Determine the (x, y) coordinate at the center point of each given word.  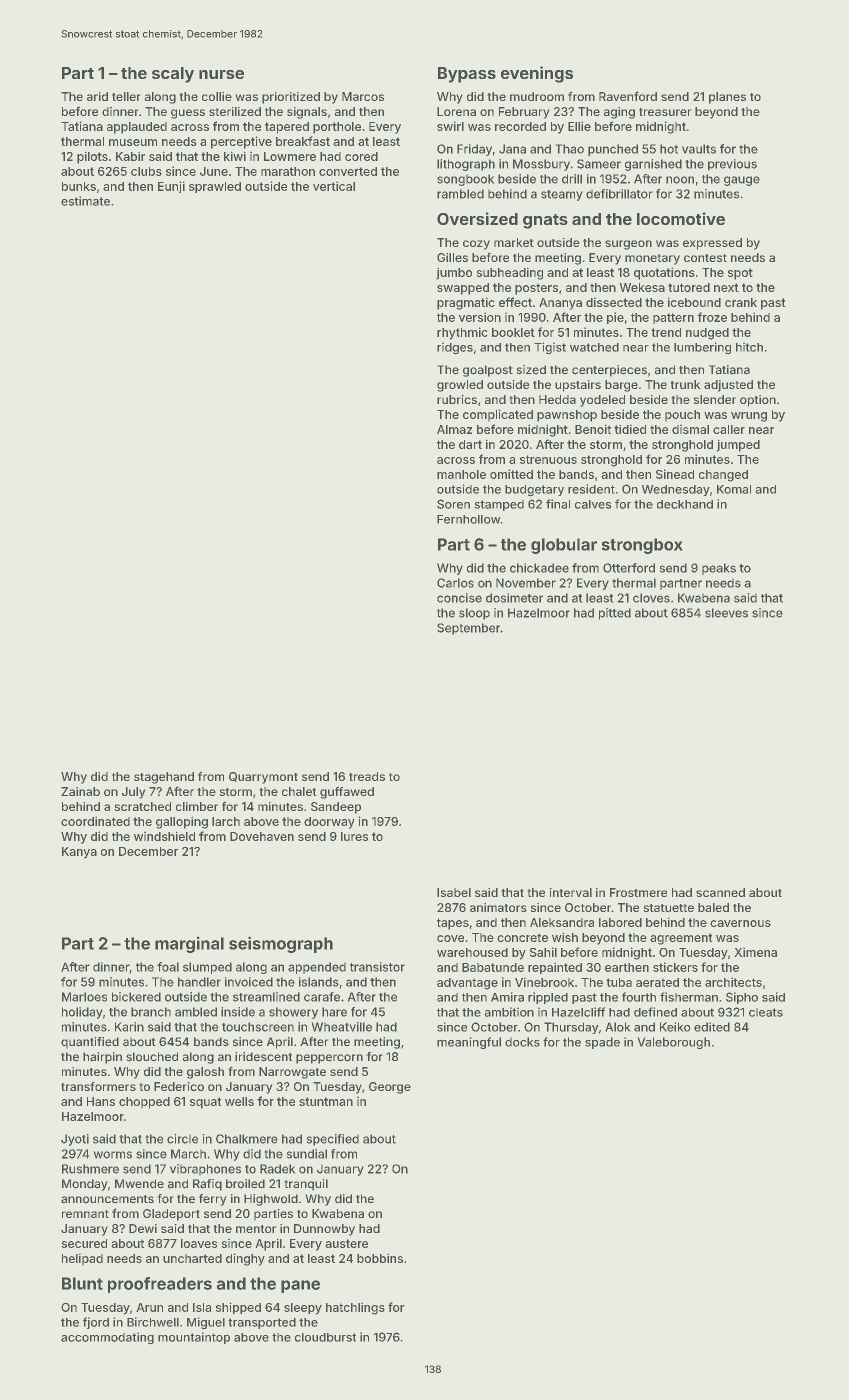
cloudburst (325, 1337)
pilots (92, 157)
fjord (96, 1323)
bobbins (380, 1258)
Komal (734, 489)
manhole (461, 474)
